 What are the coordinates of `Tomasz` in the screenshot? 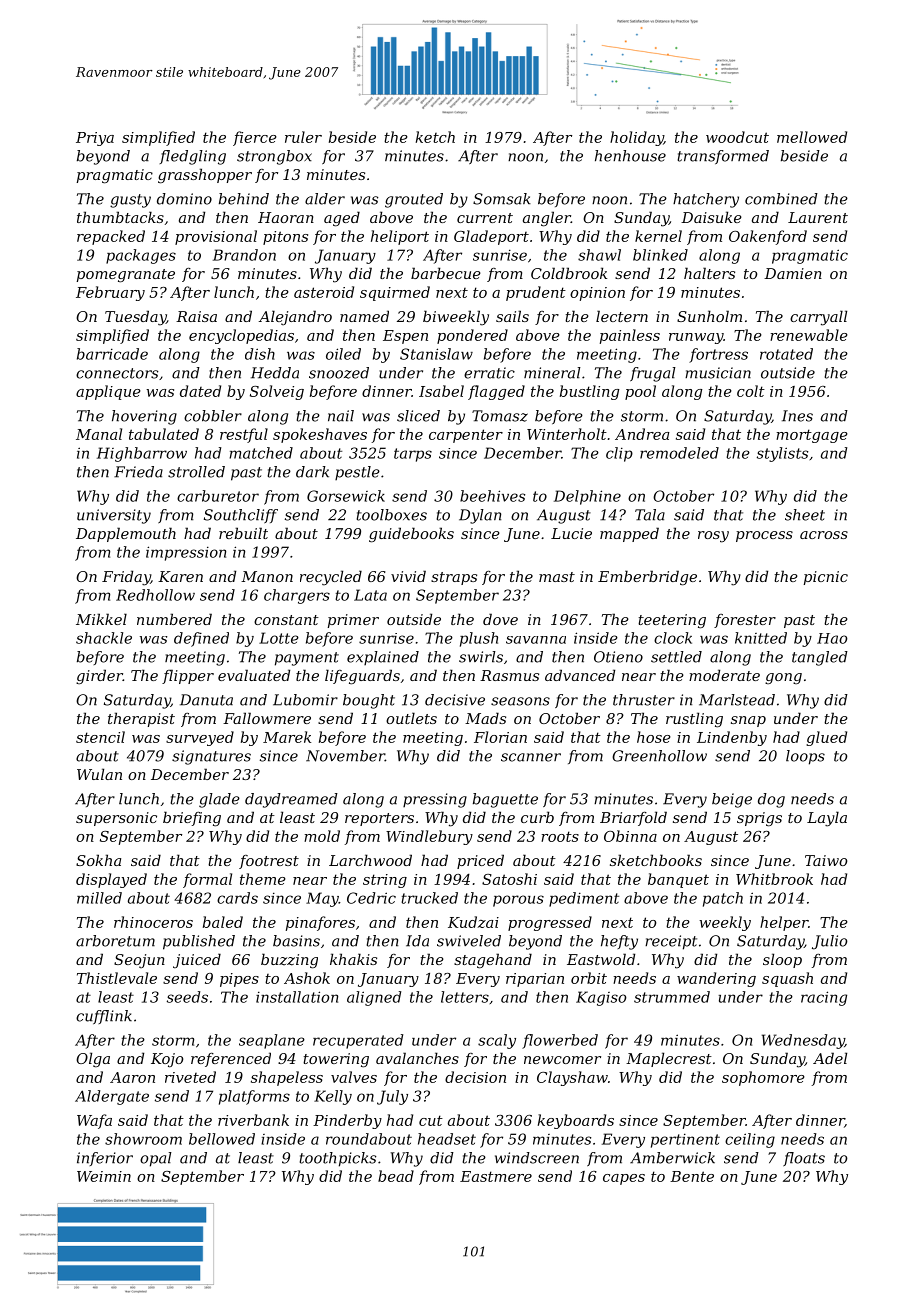 It's located at (500, 416).
